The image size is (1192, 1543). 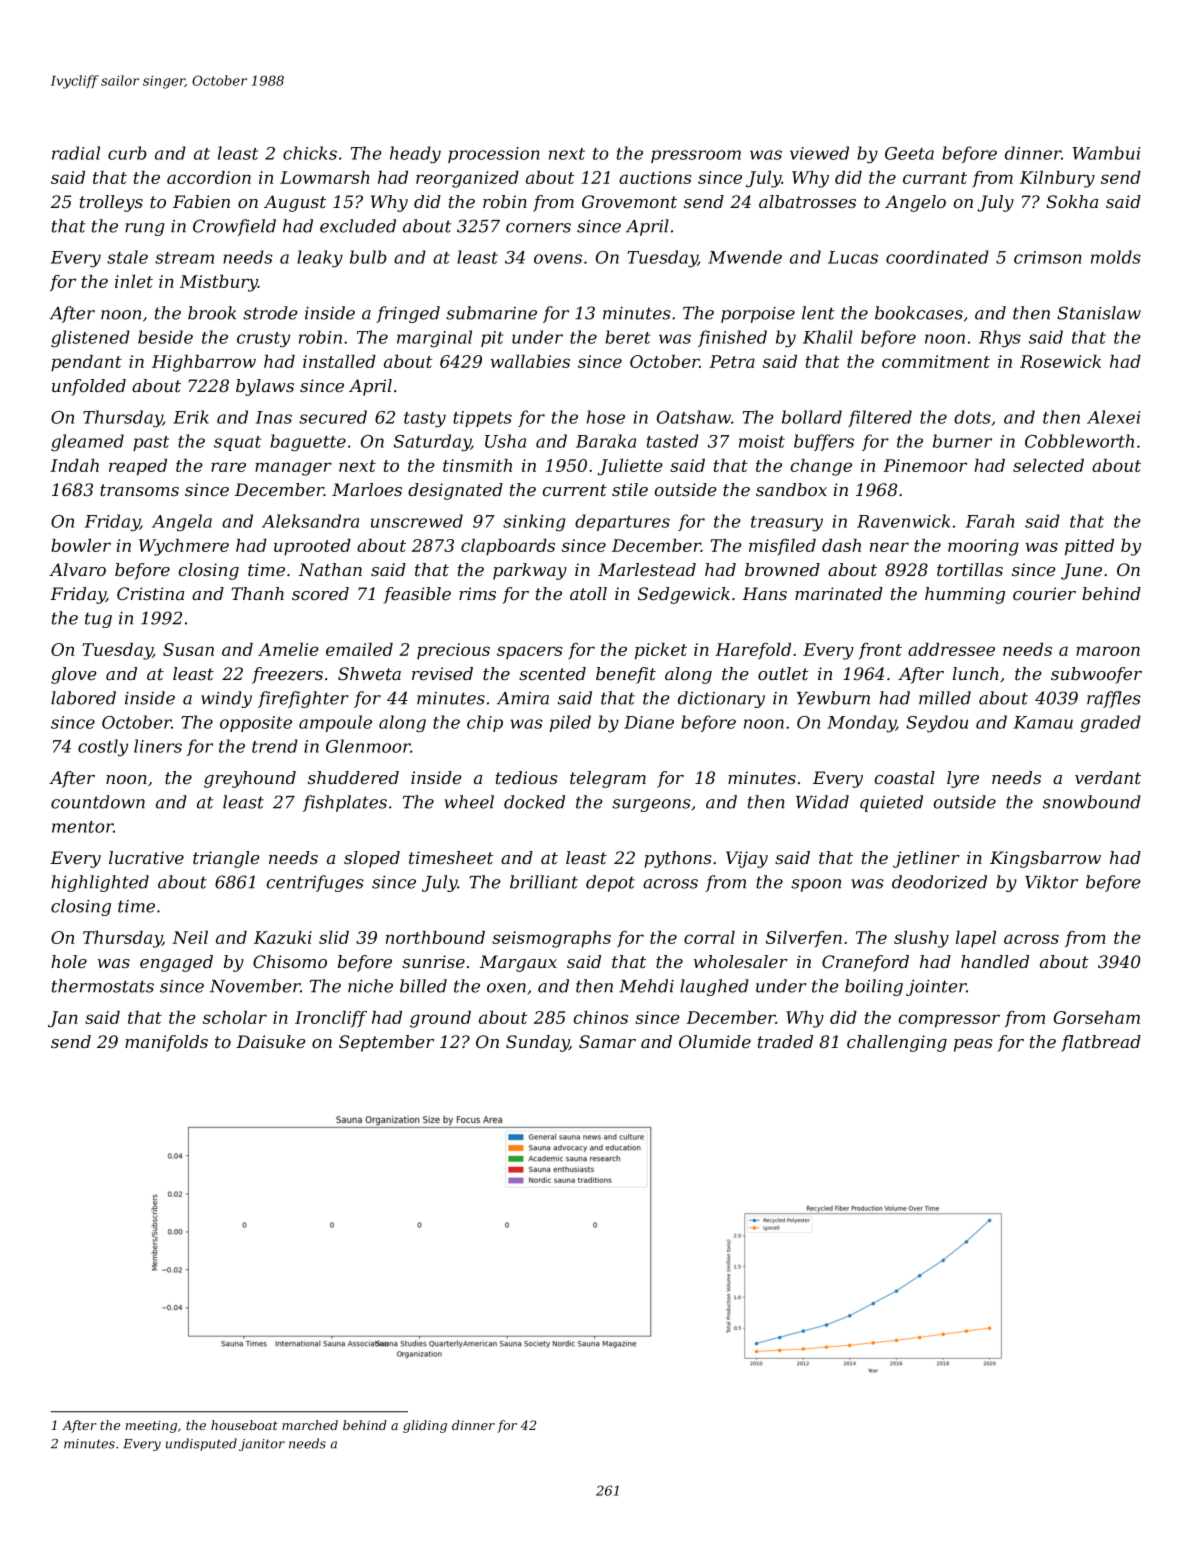 I want to click on hose, so click(x=606, y=417).
